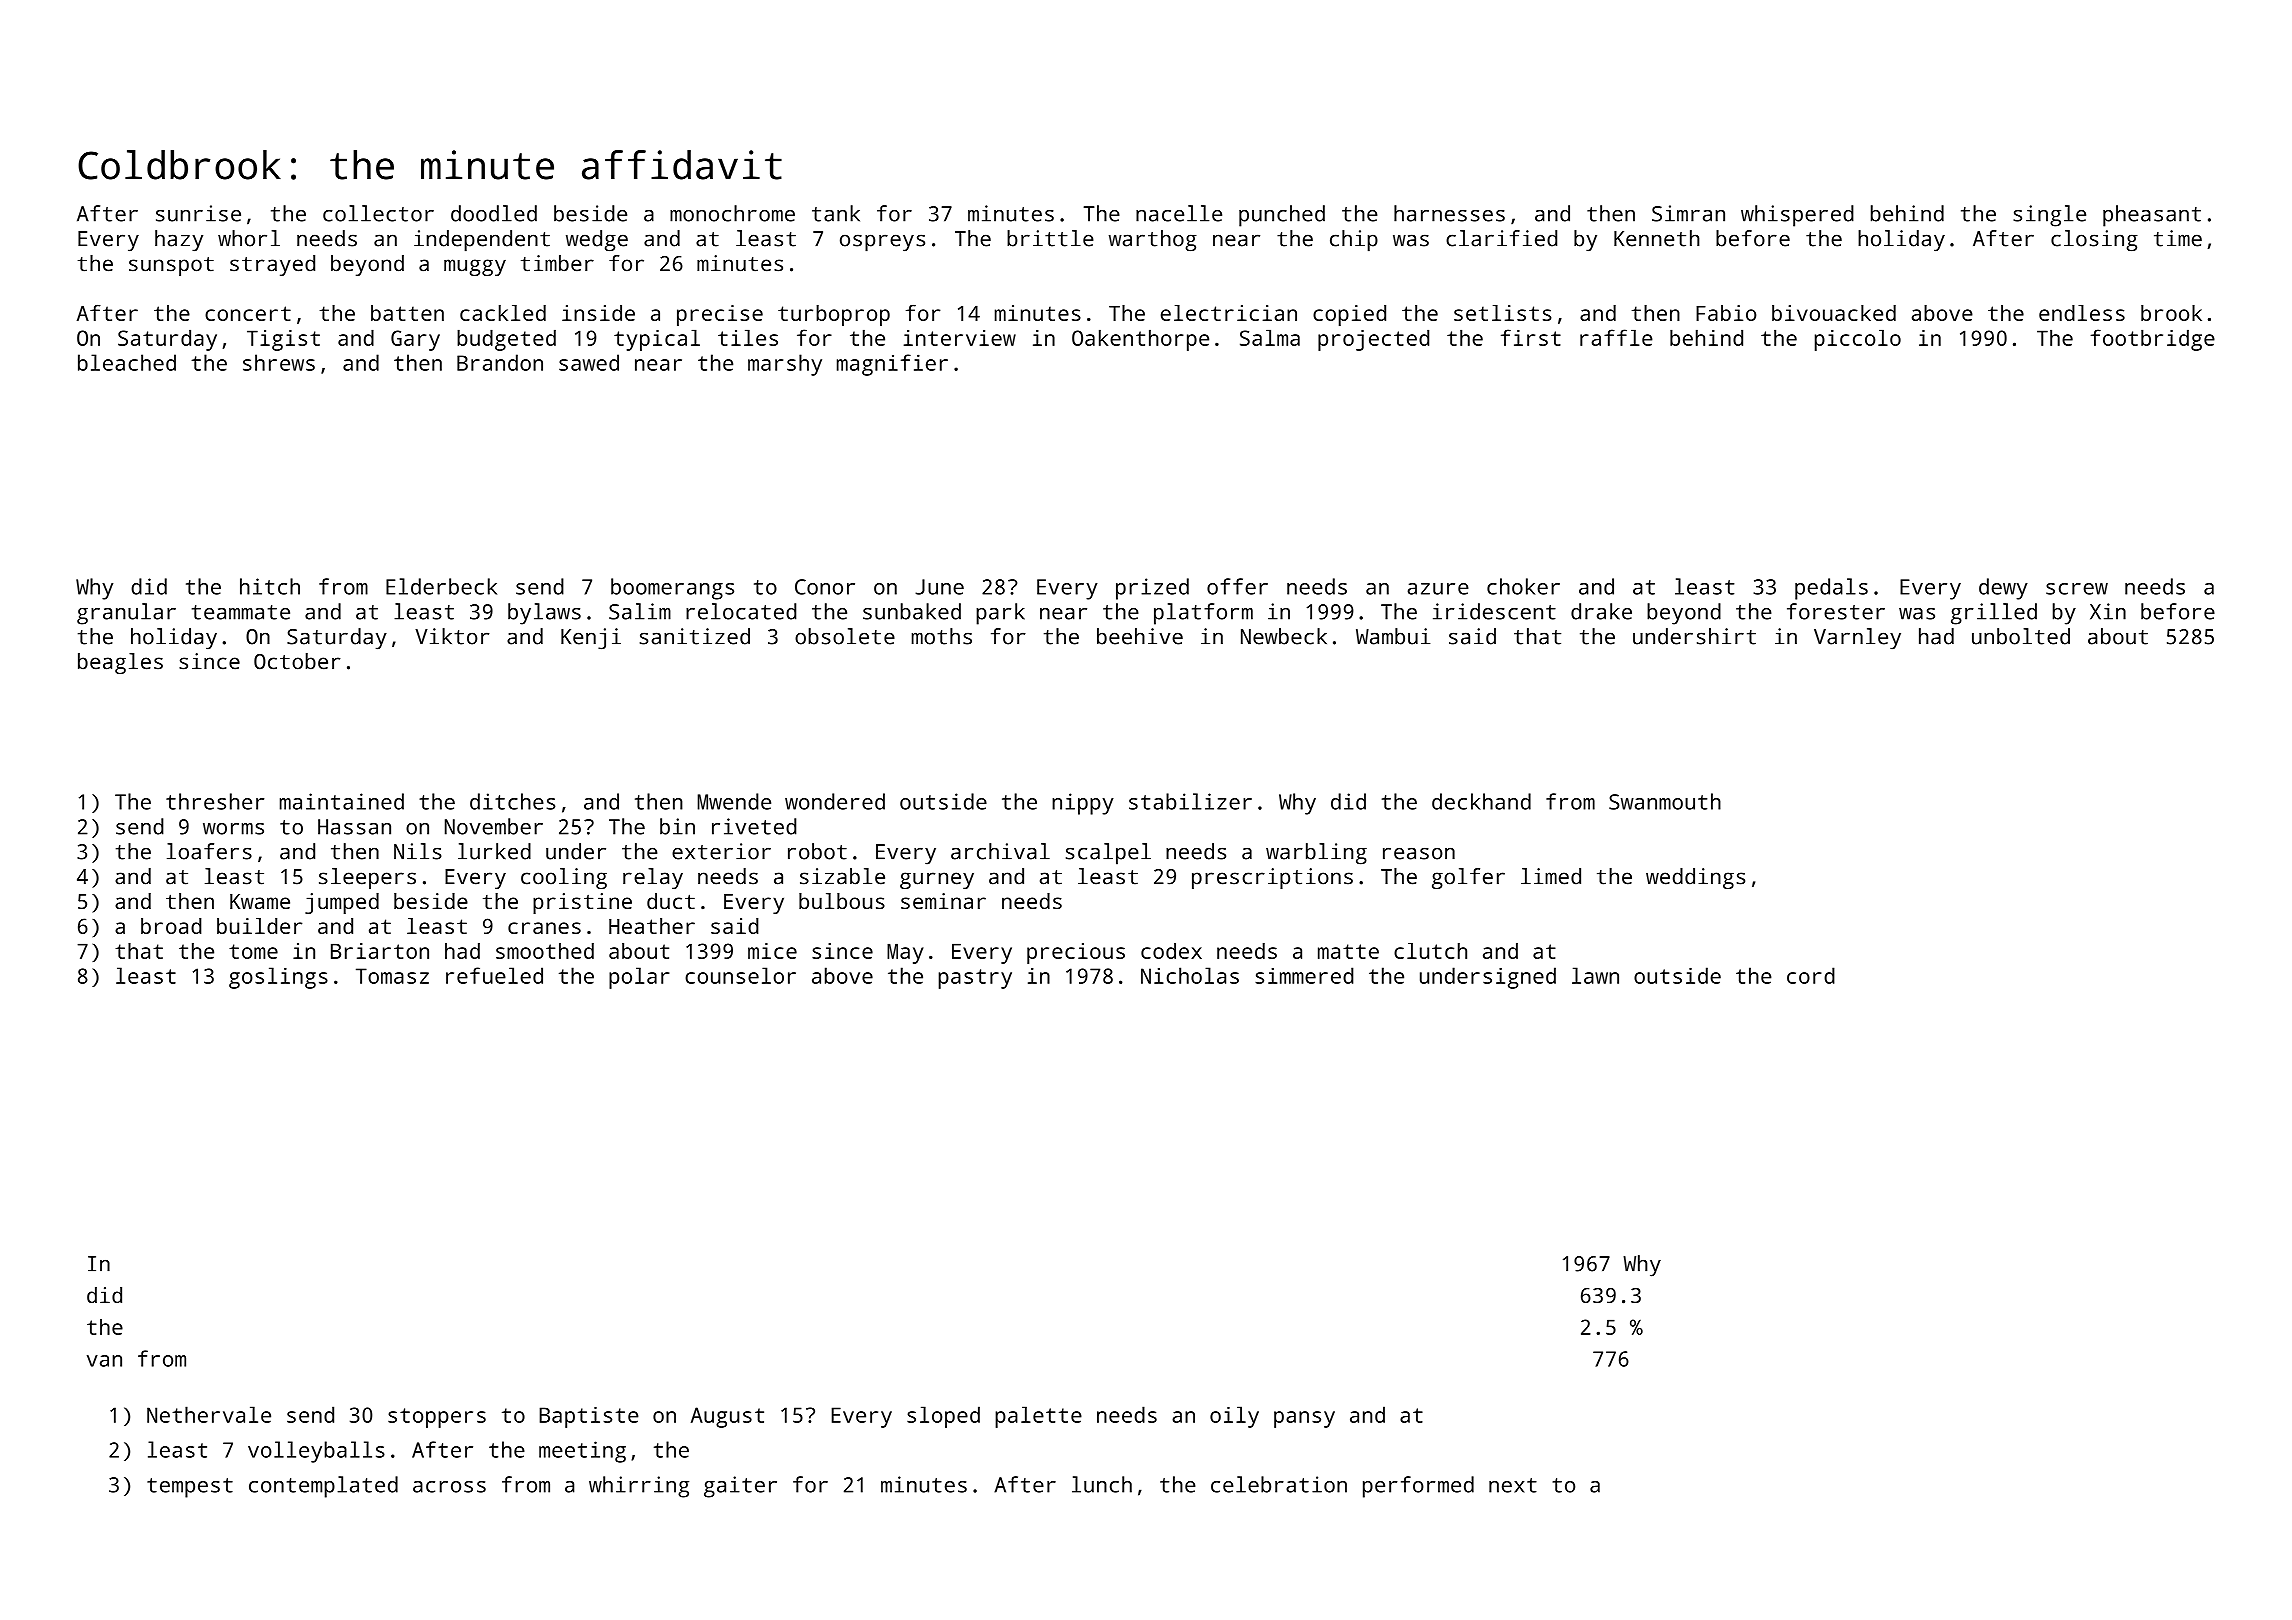  I want to click on wondered, so click(835, 801).
